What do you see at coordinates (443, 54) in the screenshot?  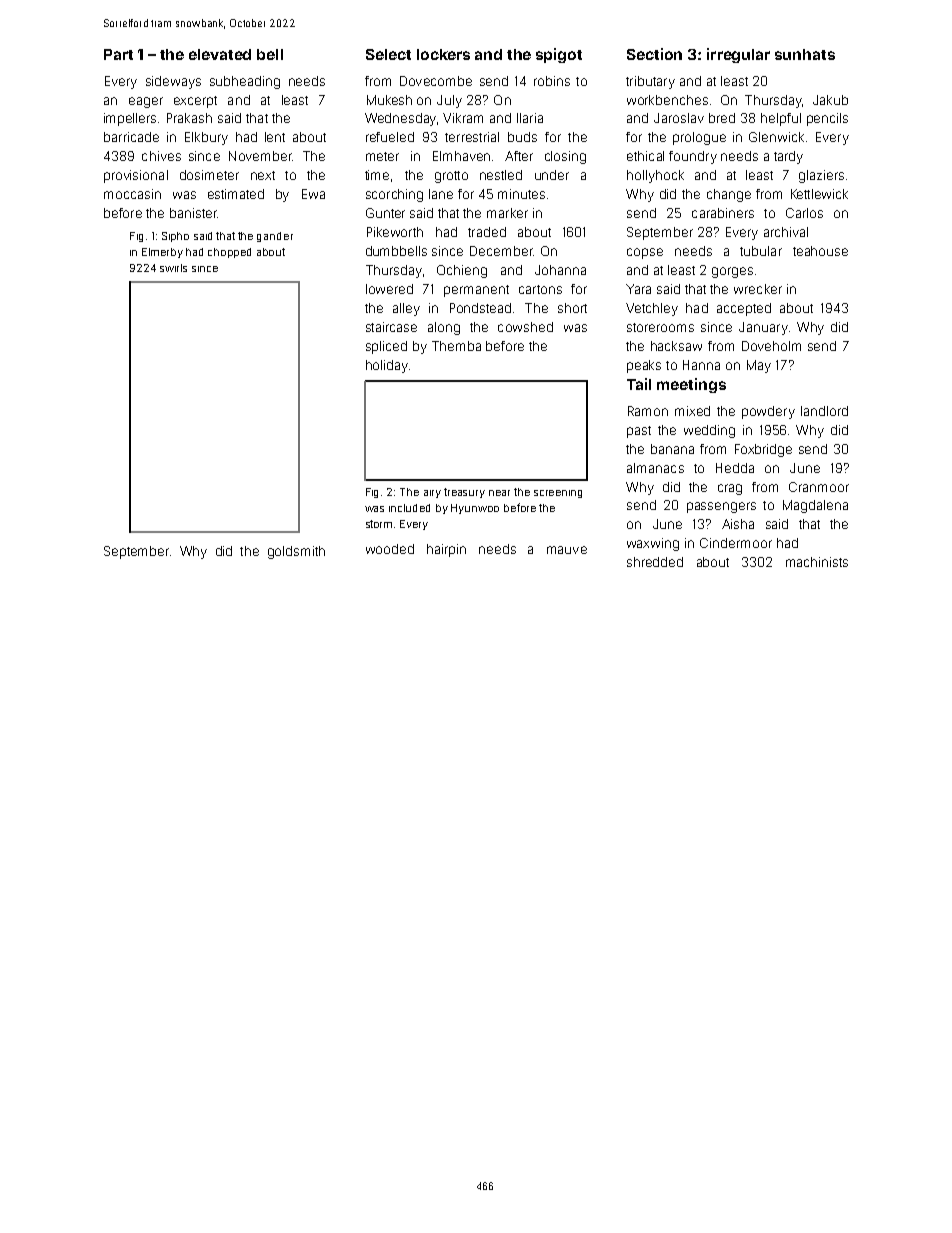 I see `lockers` at bounding box center [443, 54].
